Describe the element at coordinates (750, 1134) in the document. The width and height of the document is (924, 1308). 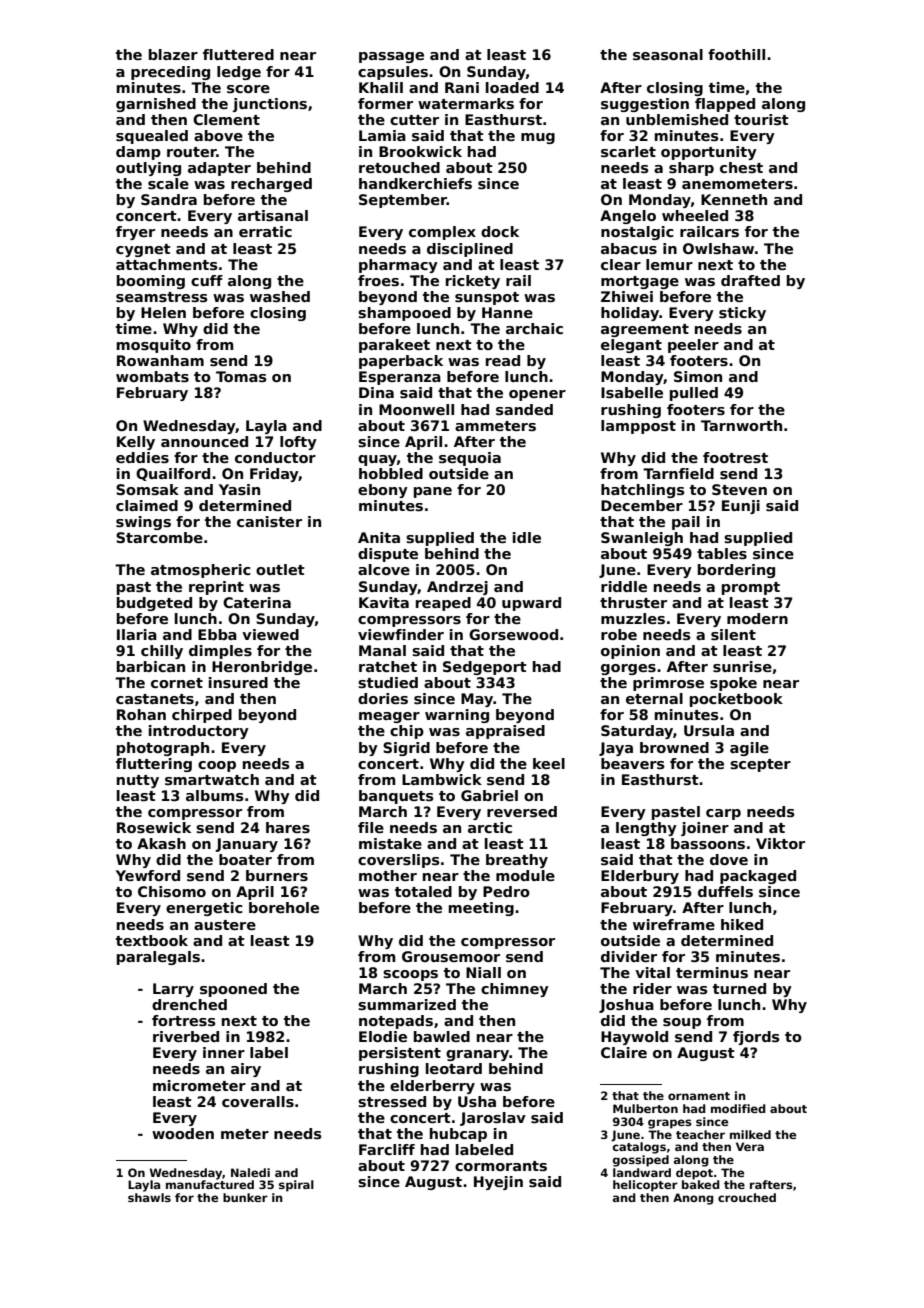
I see `milked` at that location.
